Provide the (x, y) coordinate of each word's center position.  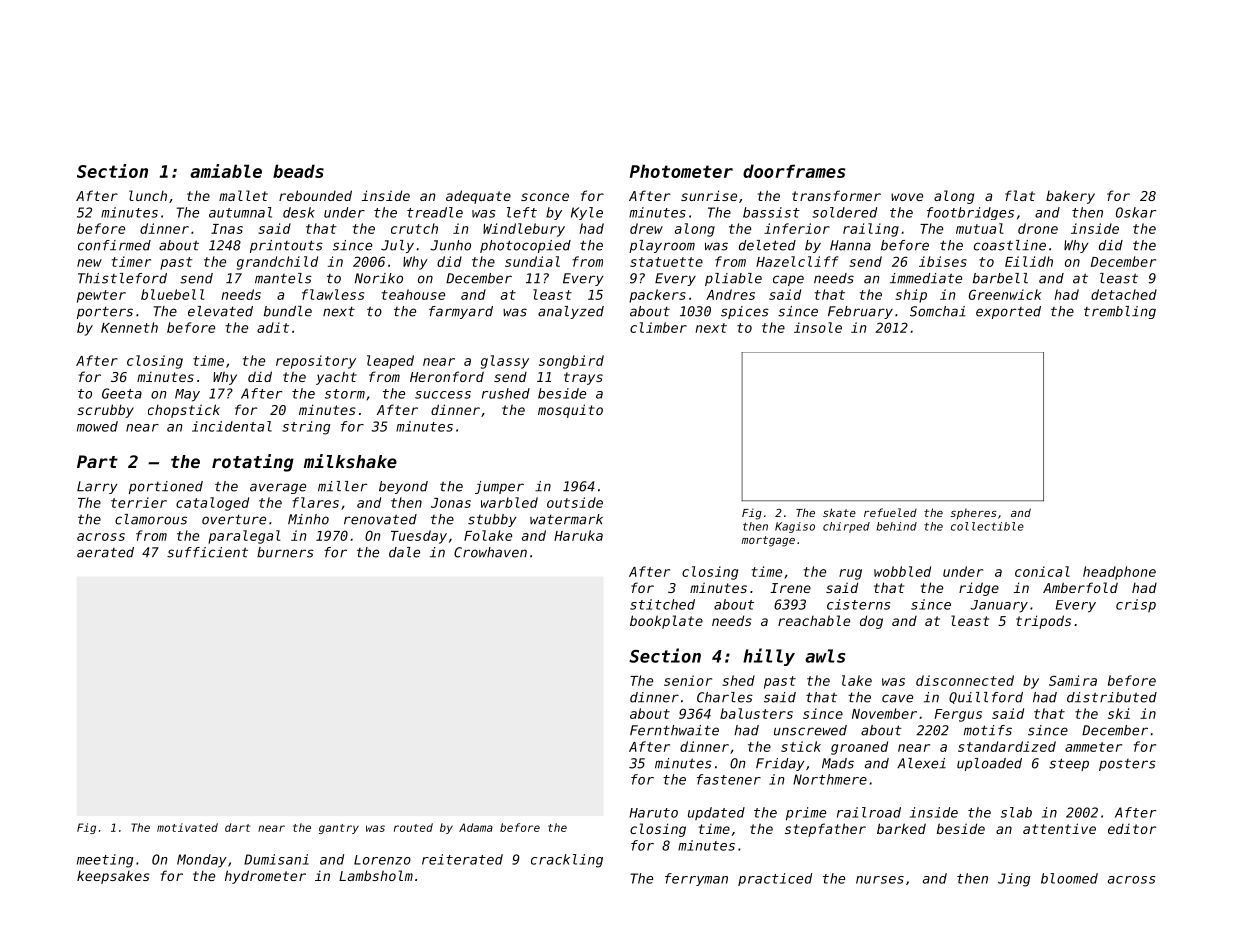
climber (658, 327)
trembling (1120, 312)
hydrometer (265, 877)
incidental (232, 426)
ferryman (696, 879)
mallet (243, 195)
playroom (662, 246)
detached (1124, 294)
